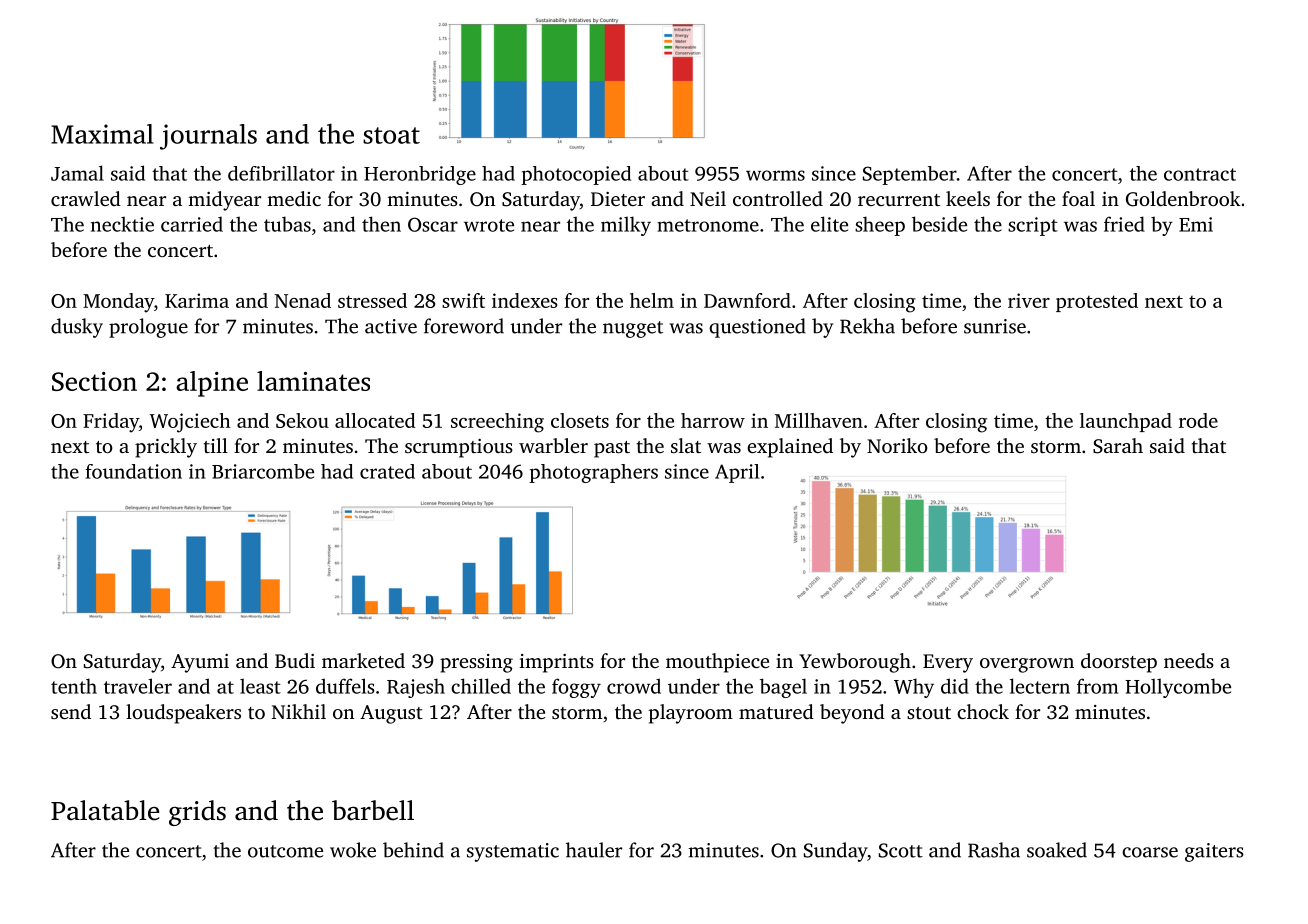 The image size is (1308, 924). What do you see at coordinates (775, 175) in the screenshot?
I see `worms` at bounding box center [775, 175].
